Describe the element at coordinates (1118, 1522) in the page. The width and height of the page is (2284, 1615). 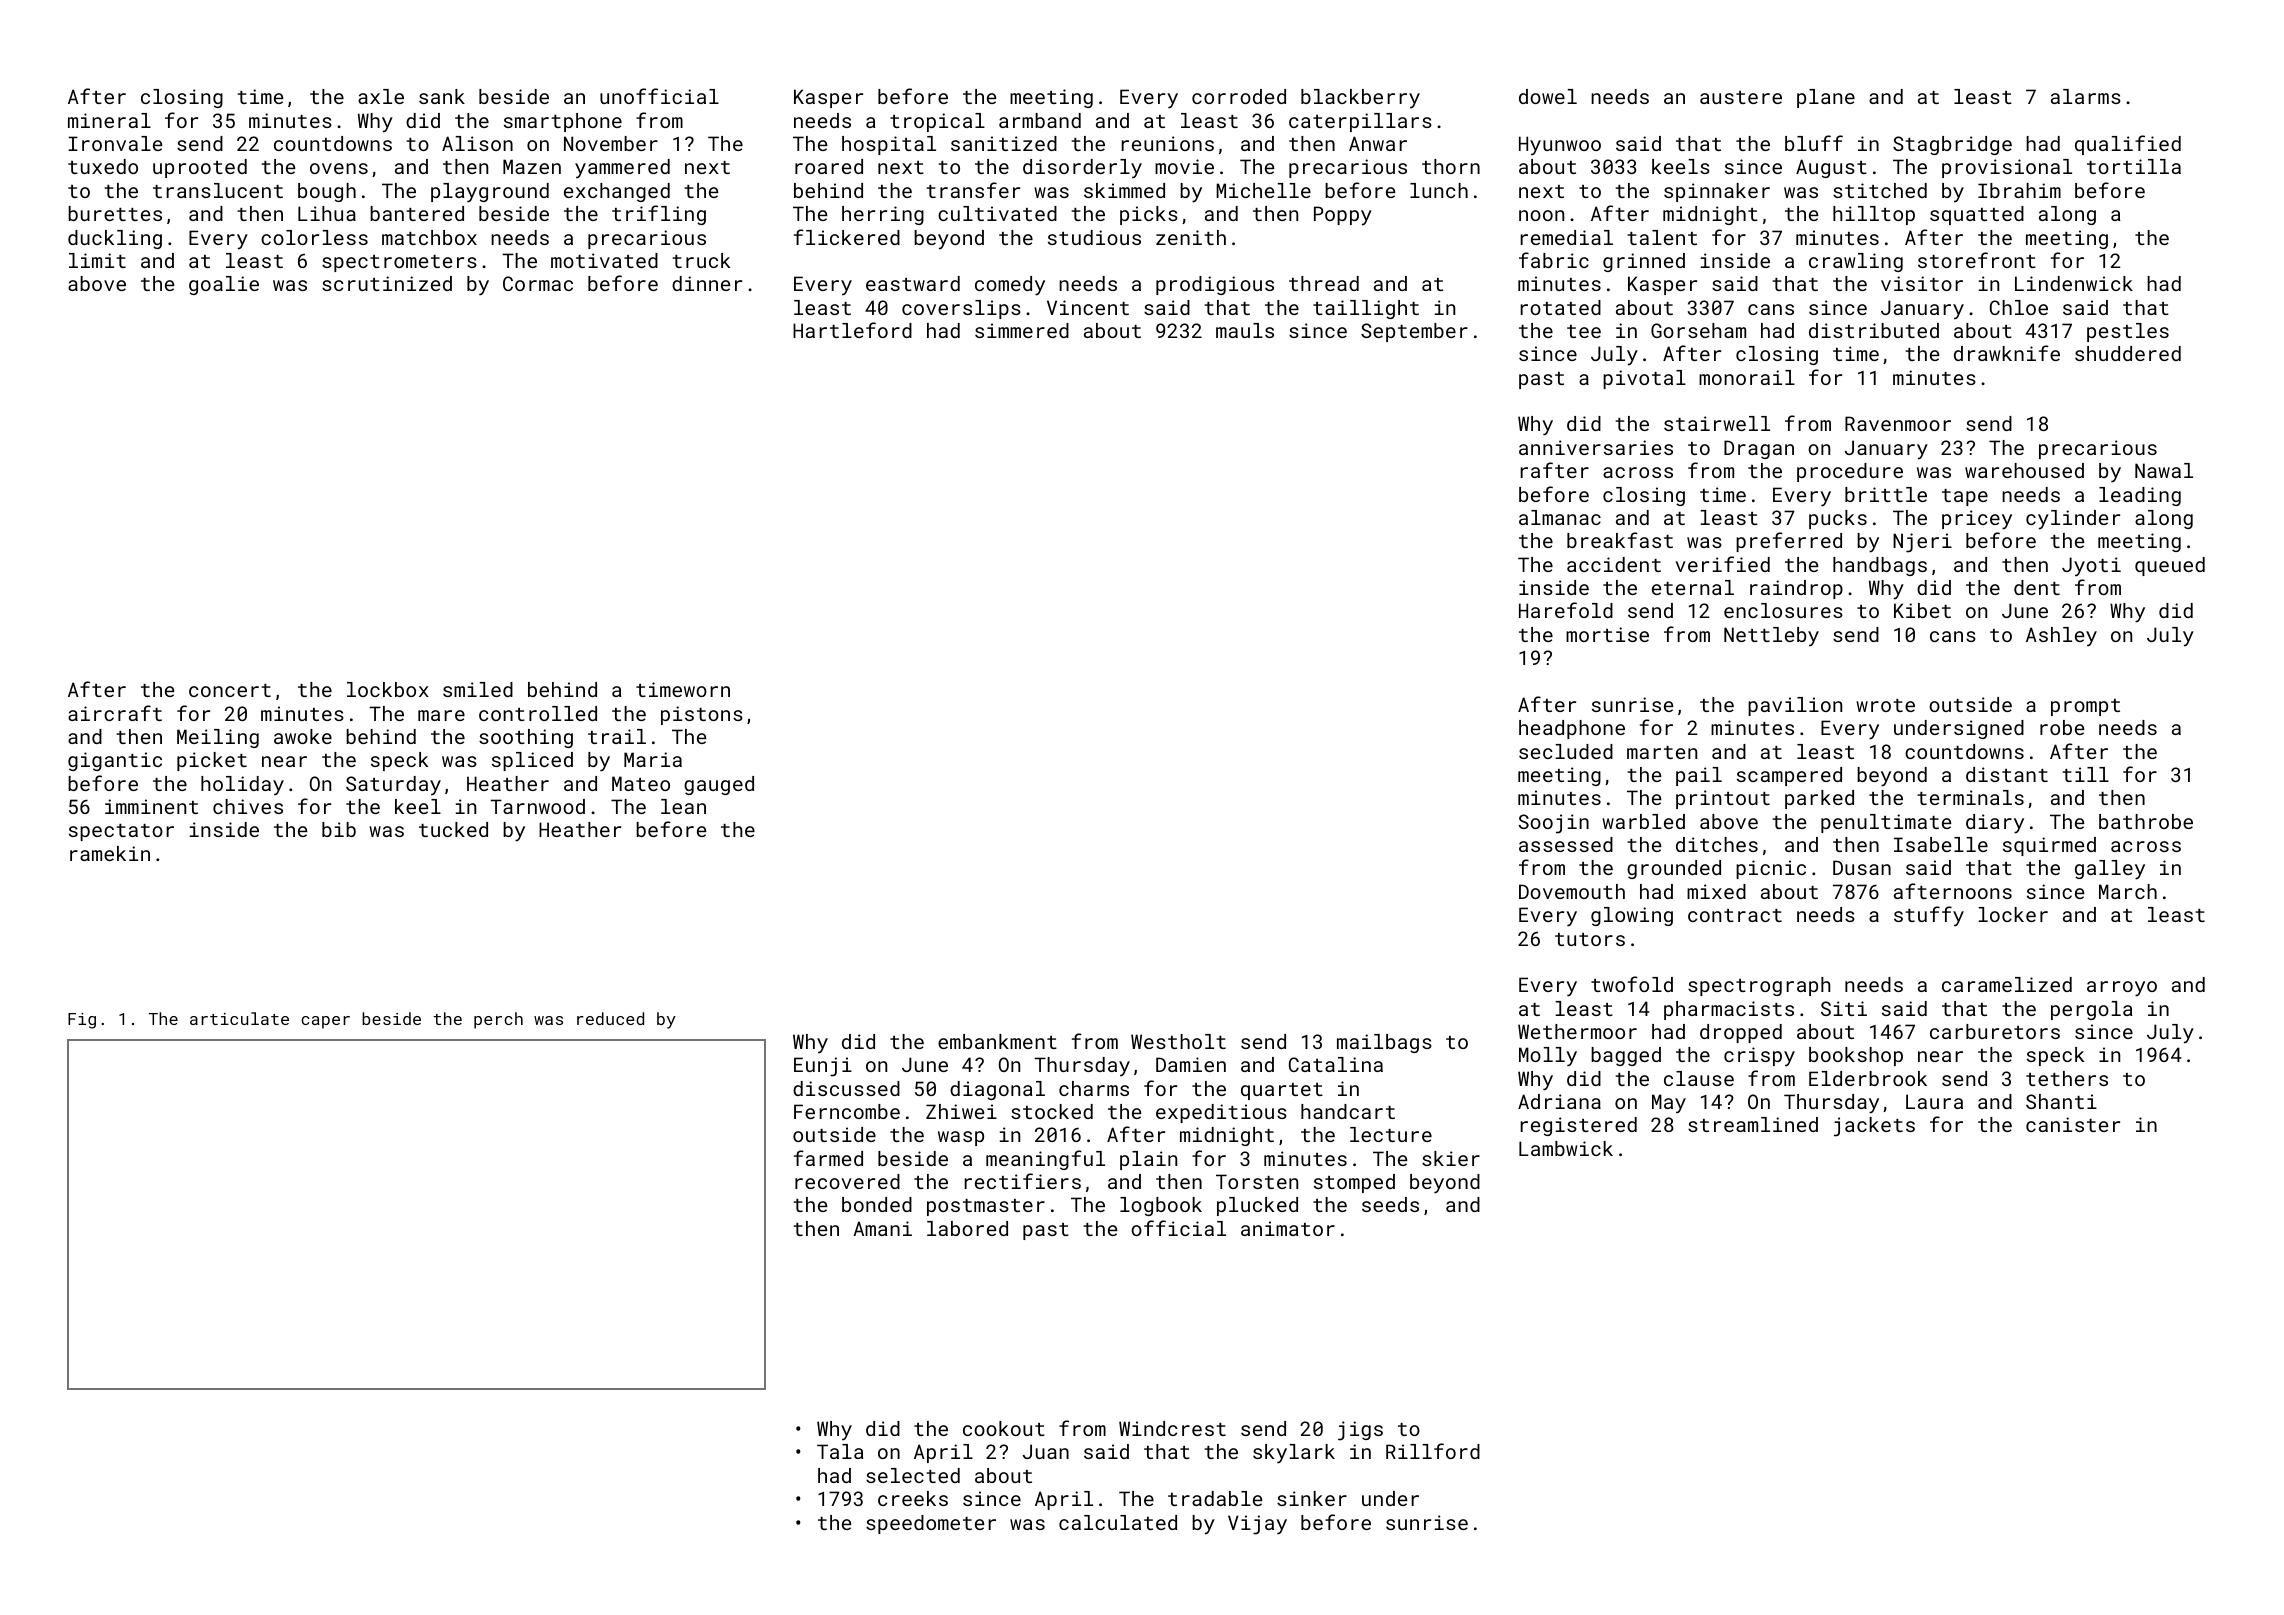
I see `calculated` at that location.
